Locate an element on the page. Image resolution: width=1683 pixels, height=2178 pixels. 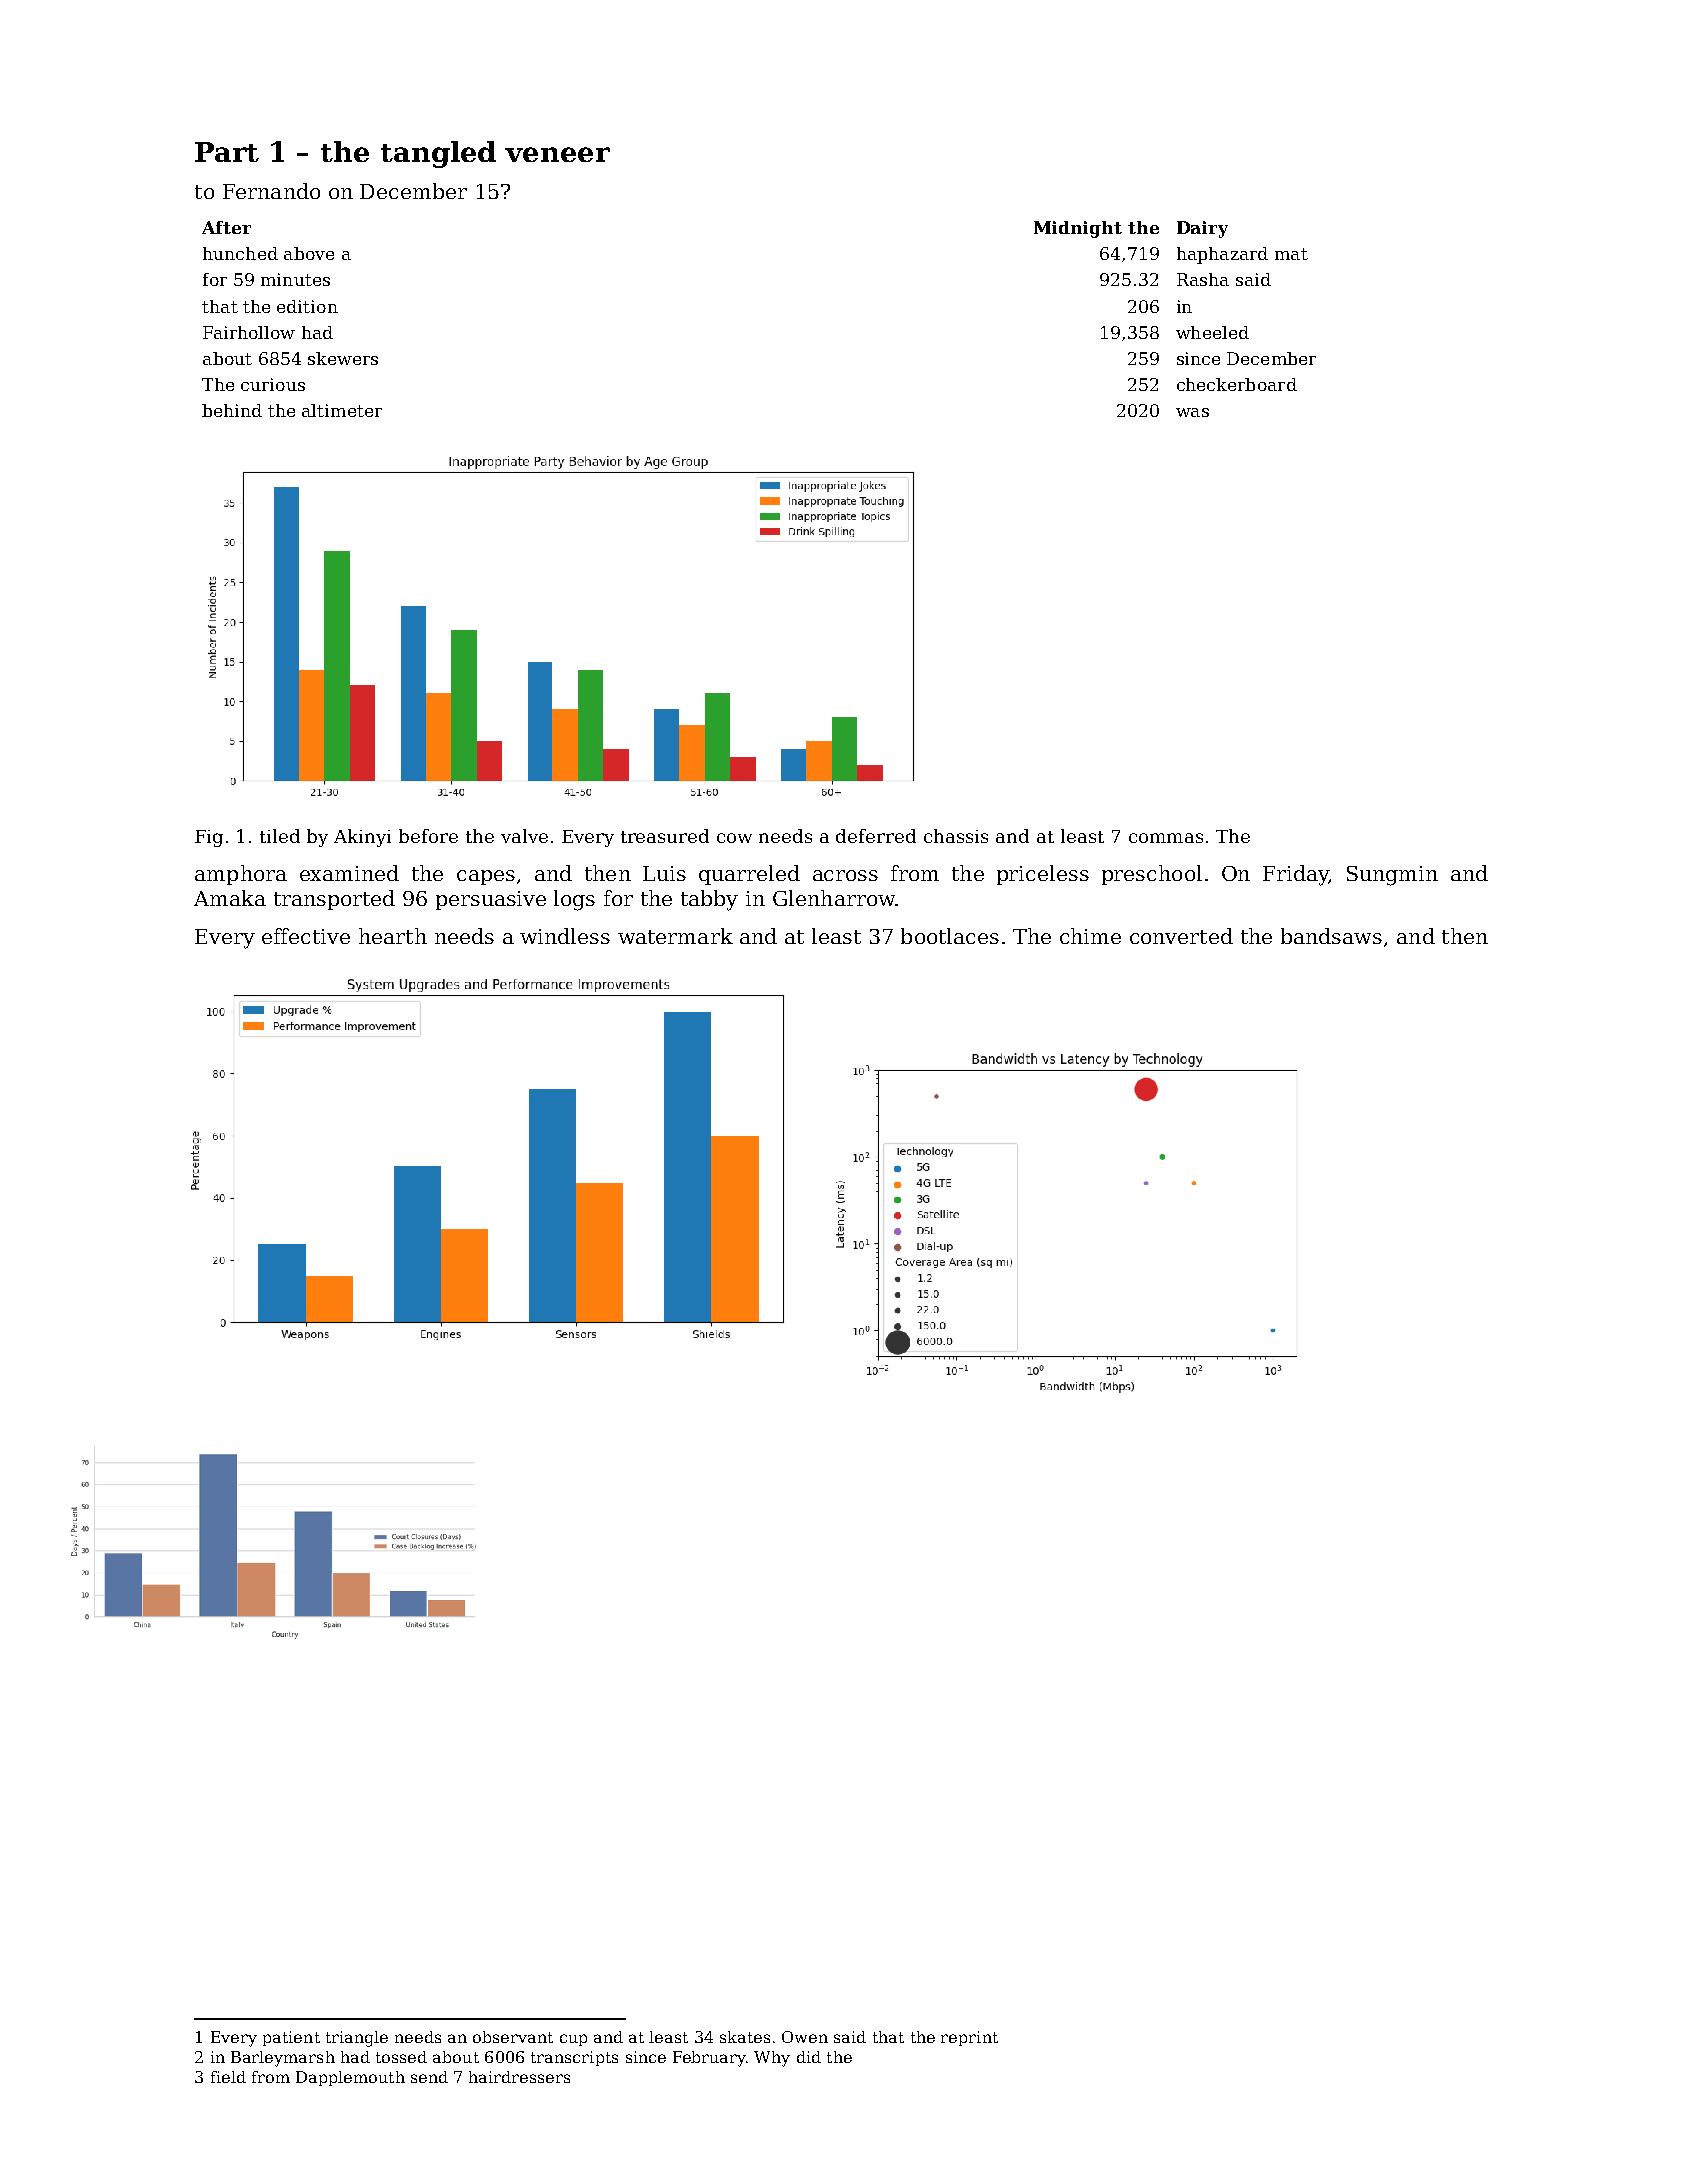
veneer is located at coordinates (557, 154).
